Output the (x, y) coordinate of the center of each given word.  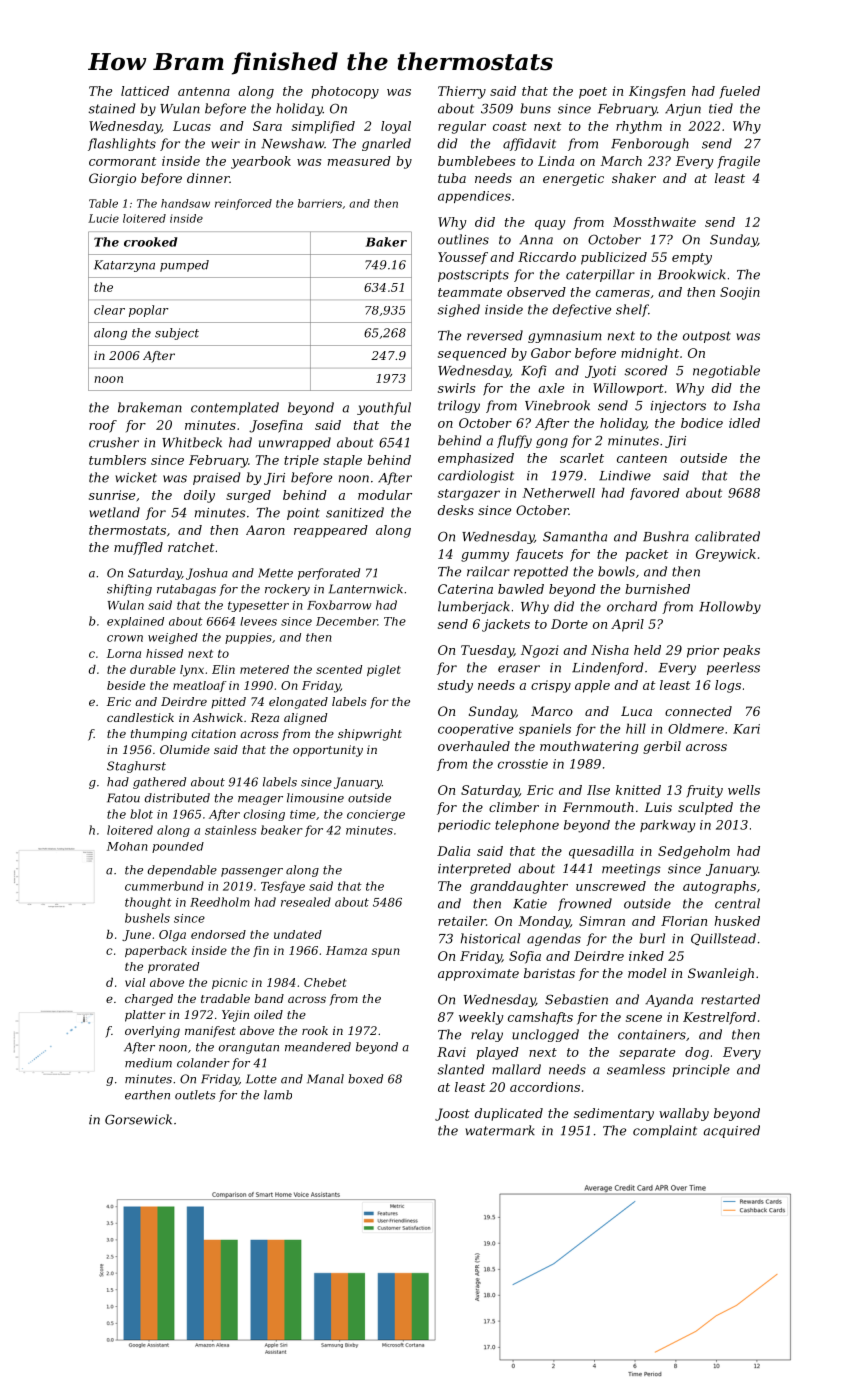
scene (644, 1018)
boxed (365, 1079)
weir (225, 144)
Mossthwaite (654, 222)
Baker (386, 242)
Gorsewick (138, 1119)
